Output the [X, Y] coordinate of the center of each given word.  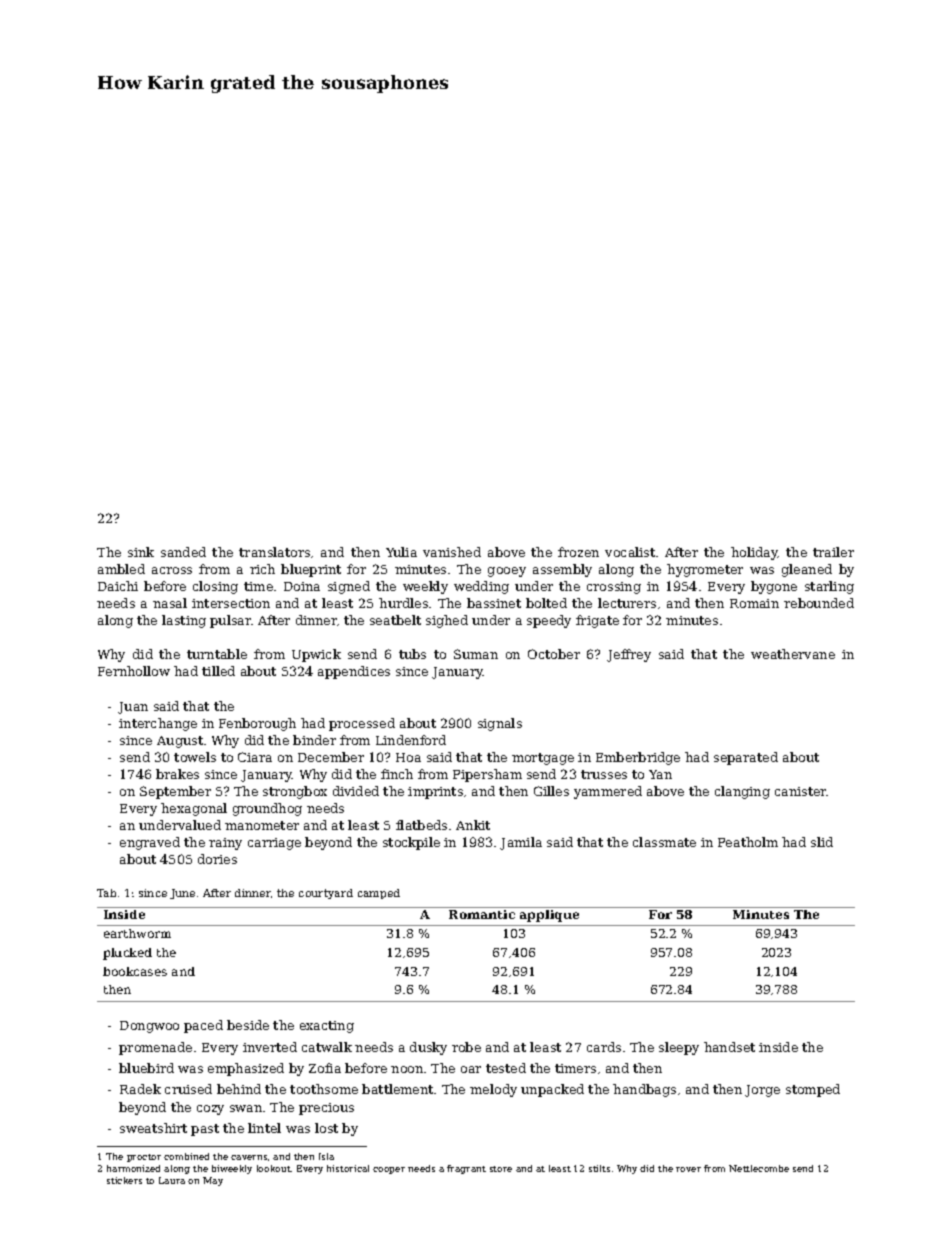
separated [746, 758]
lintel [264, 1128]
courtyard [326, 894]
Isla [326, 1156]
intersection [231, 603]
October [554, 654]
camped [379, 894]
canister [801, 791]
